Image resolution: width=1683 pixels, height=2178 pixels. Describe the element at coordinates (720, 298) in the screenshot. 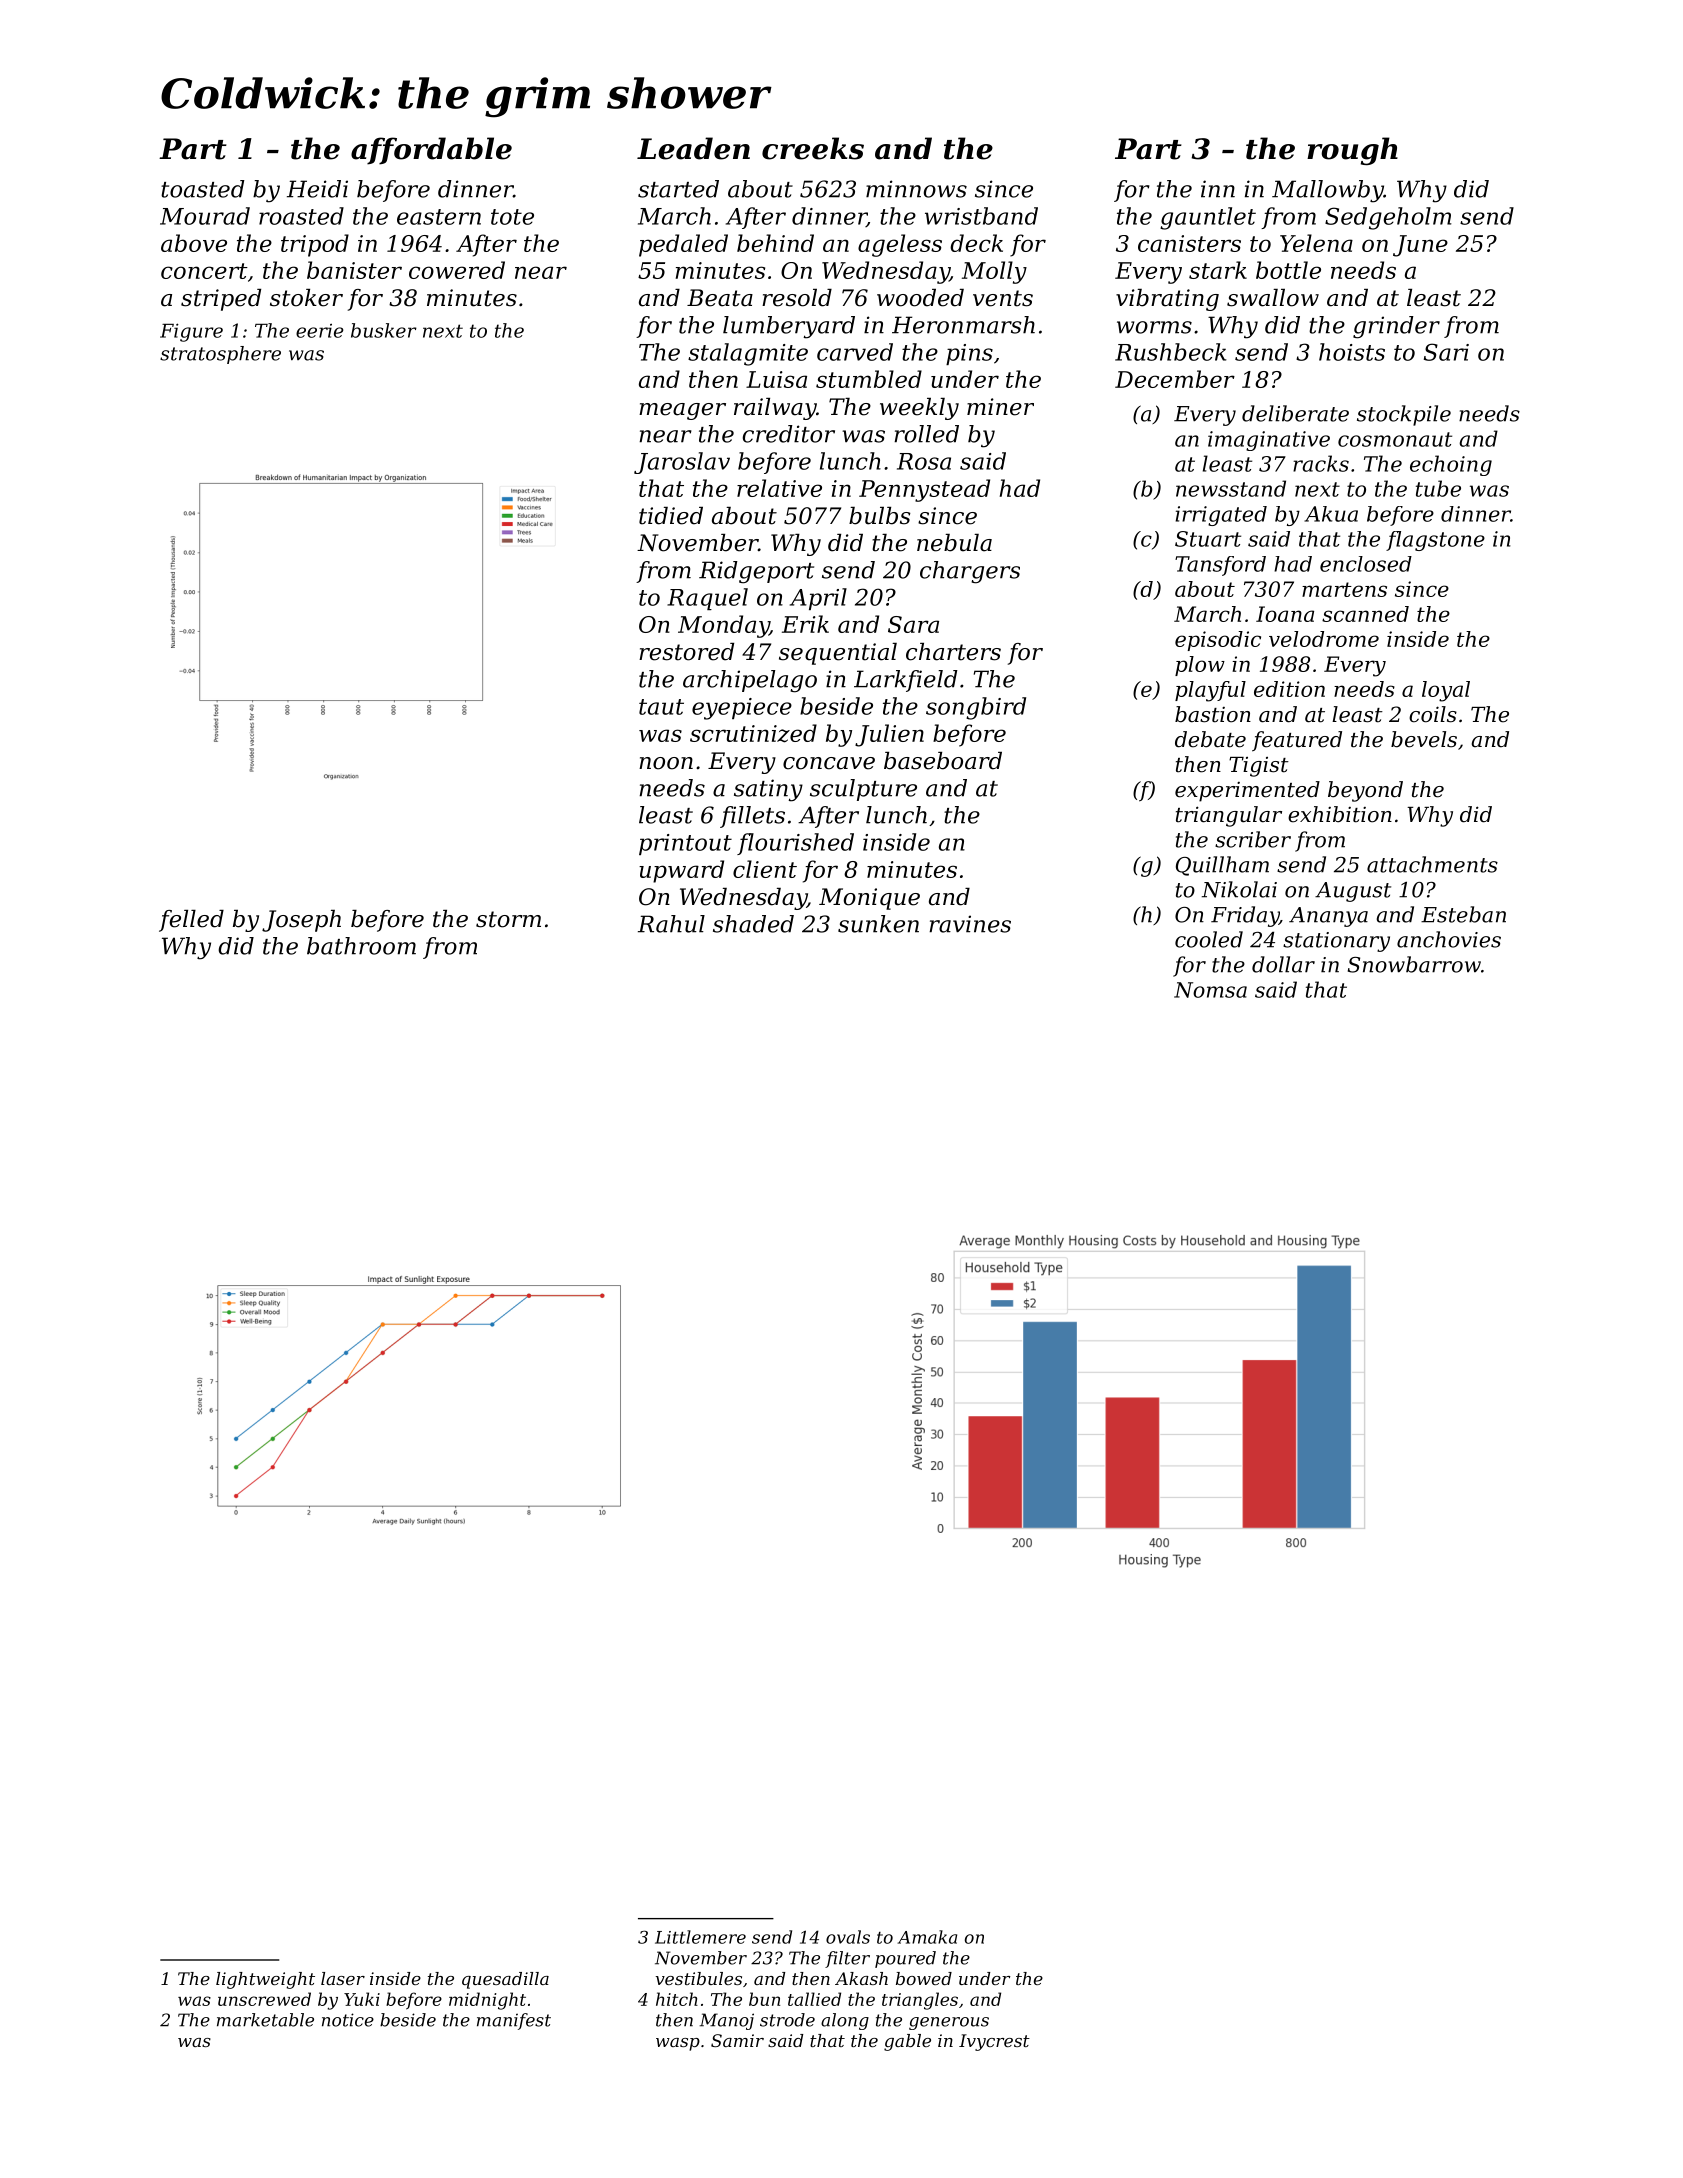

I see `Beata` at that location.
